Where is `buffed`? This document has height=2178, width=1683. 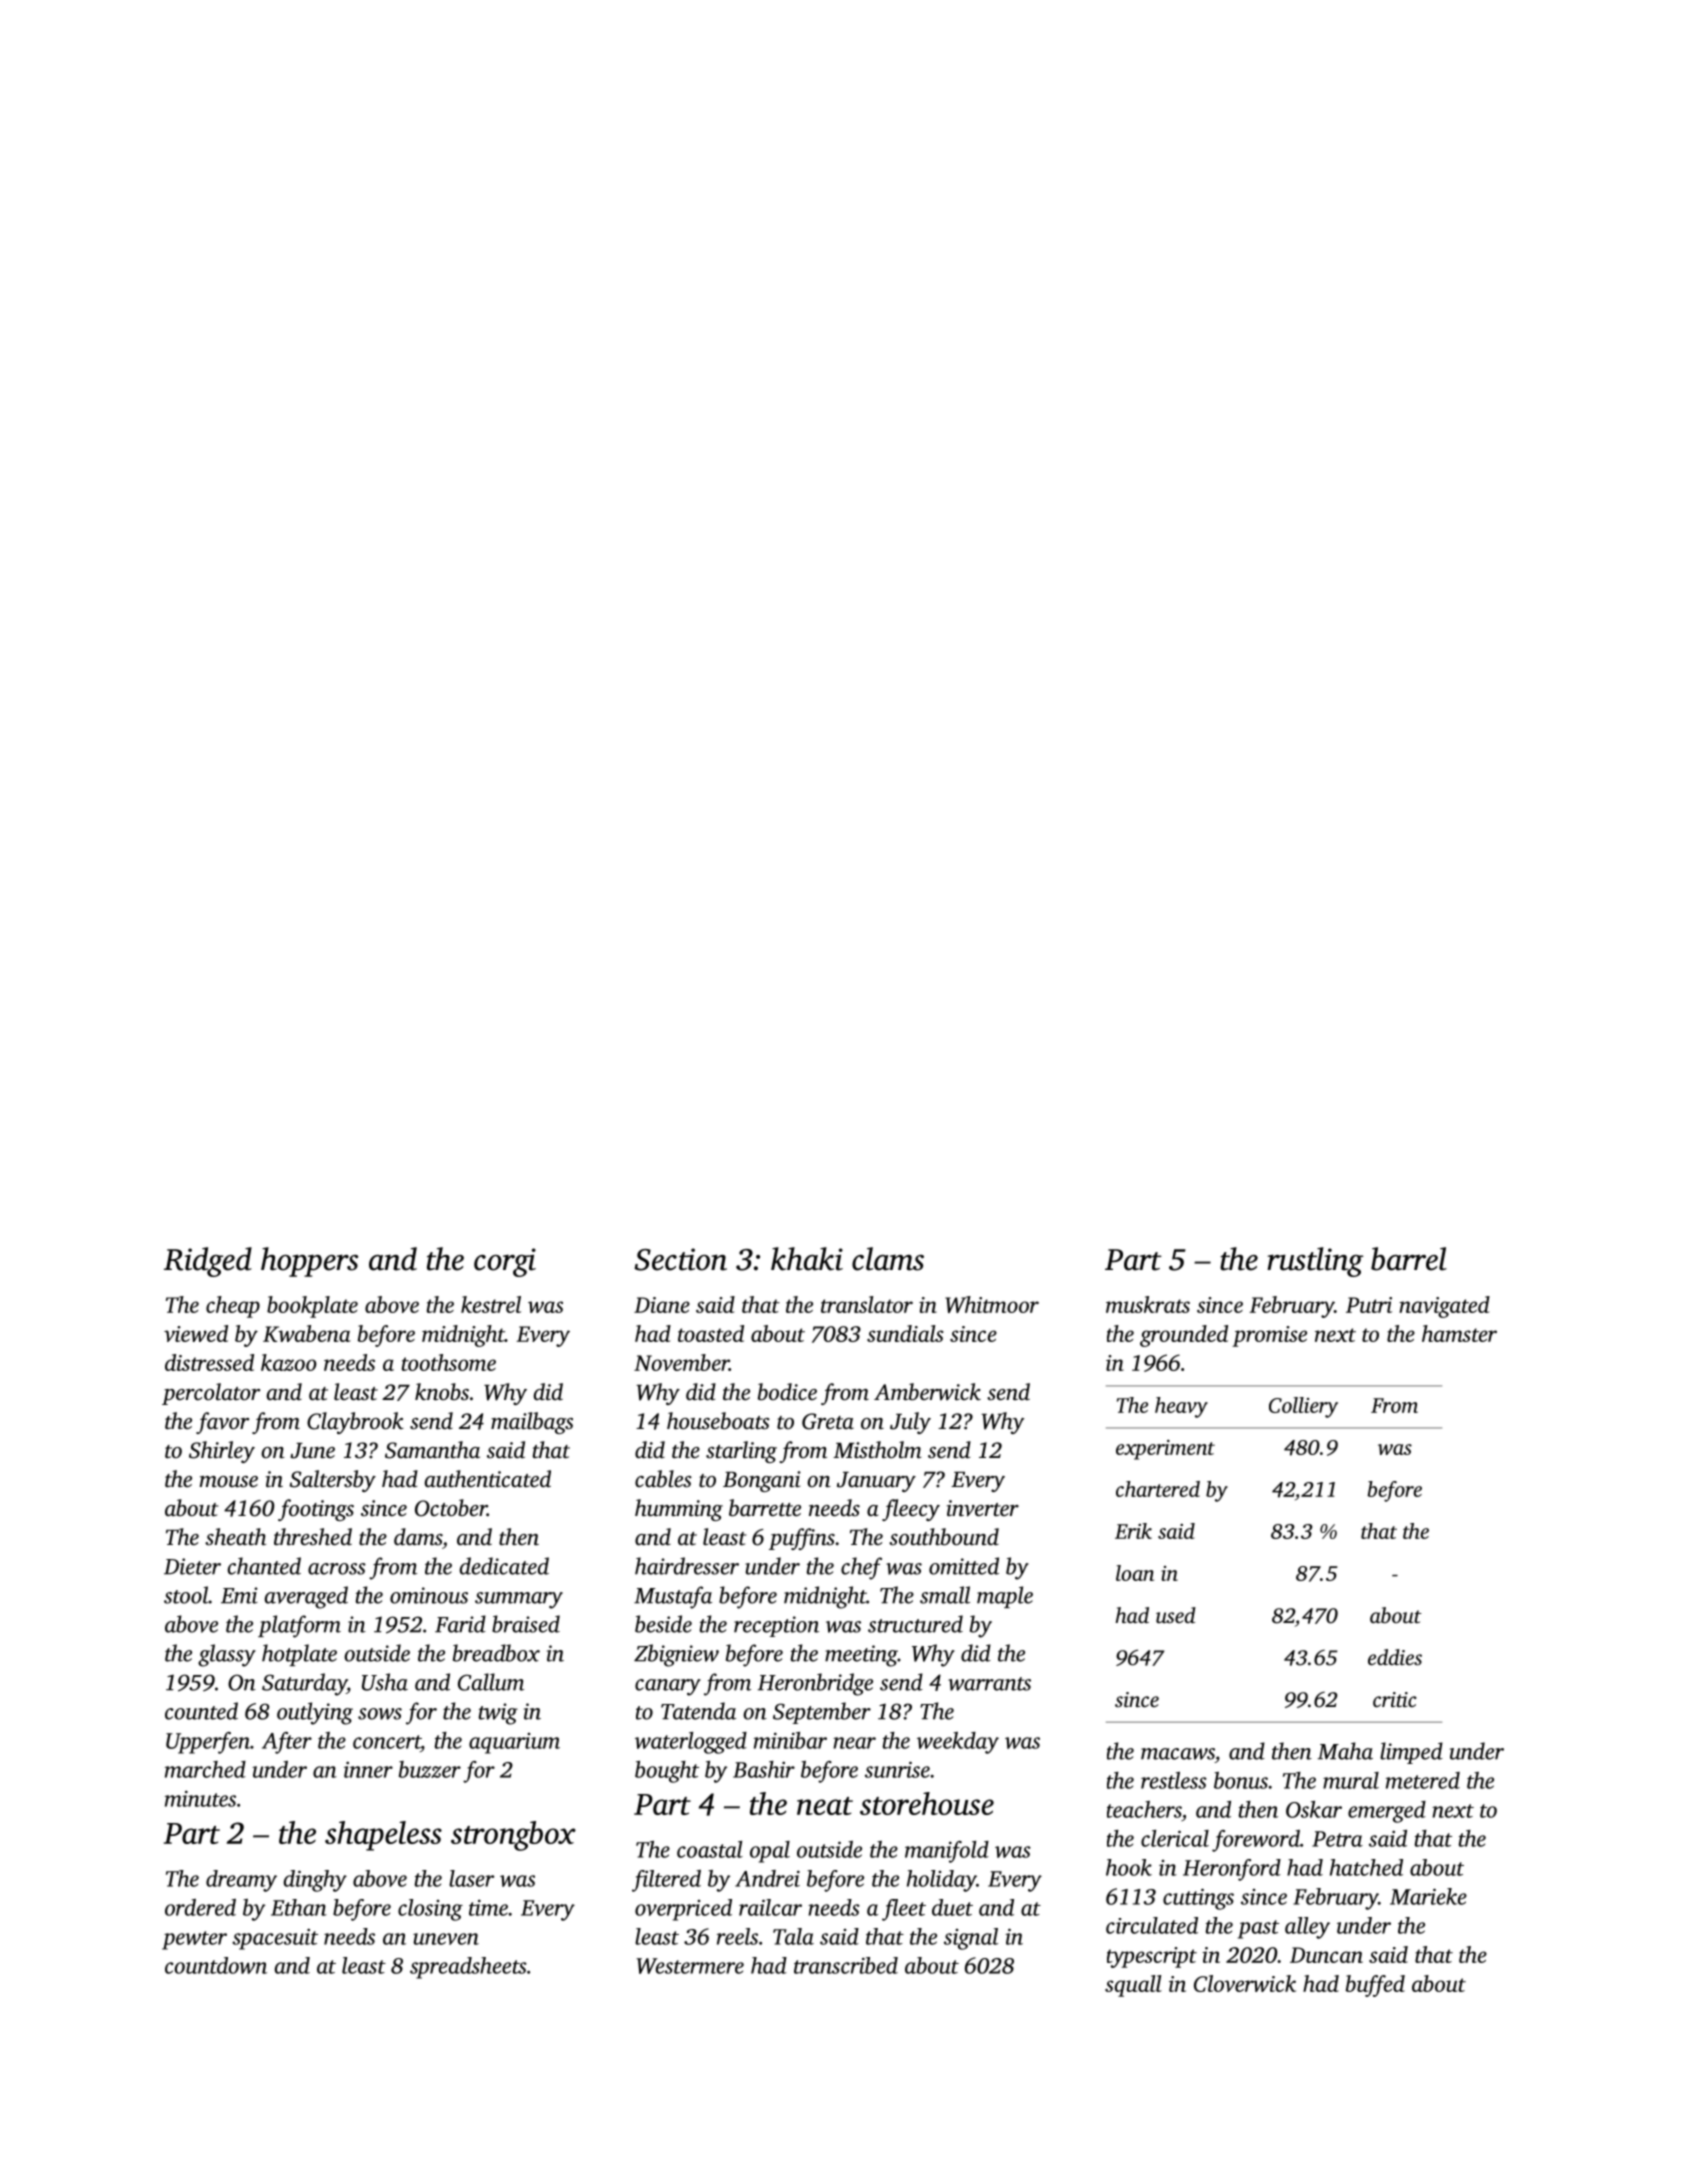 buffed is located at coordinates (1375, 1986).
